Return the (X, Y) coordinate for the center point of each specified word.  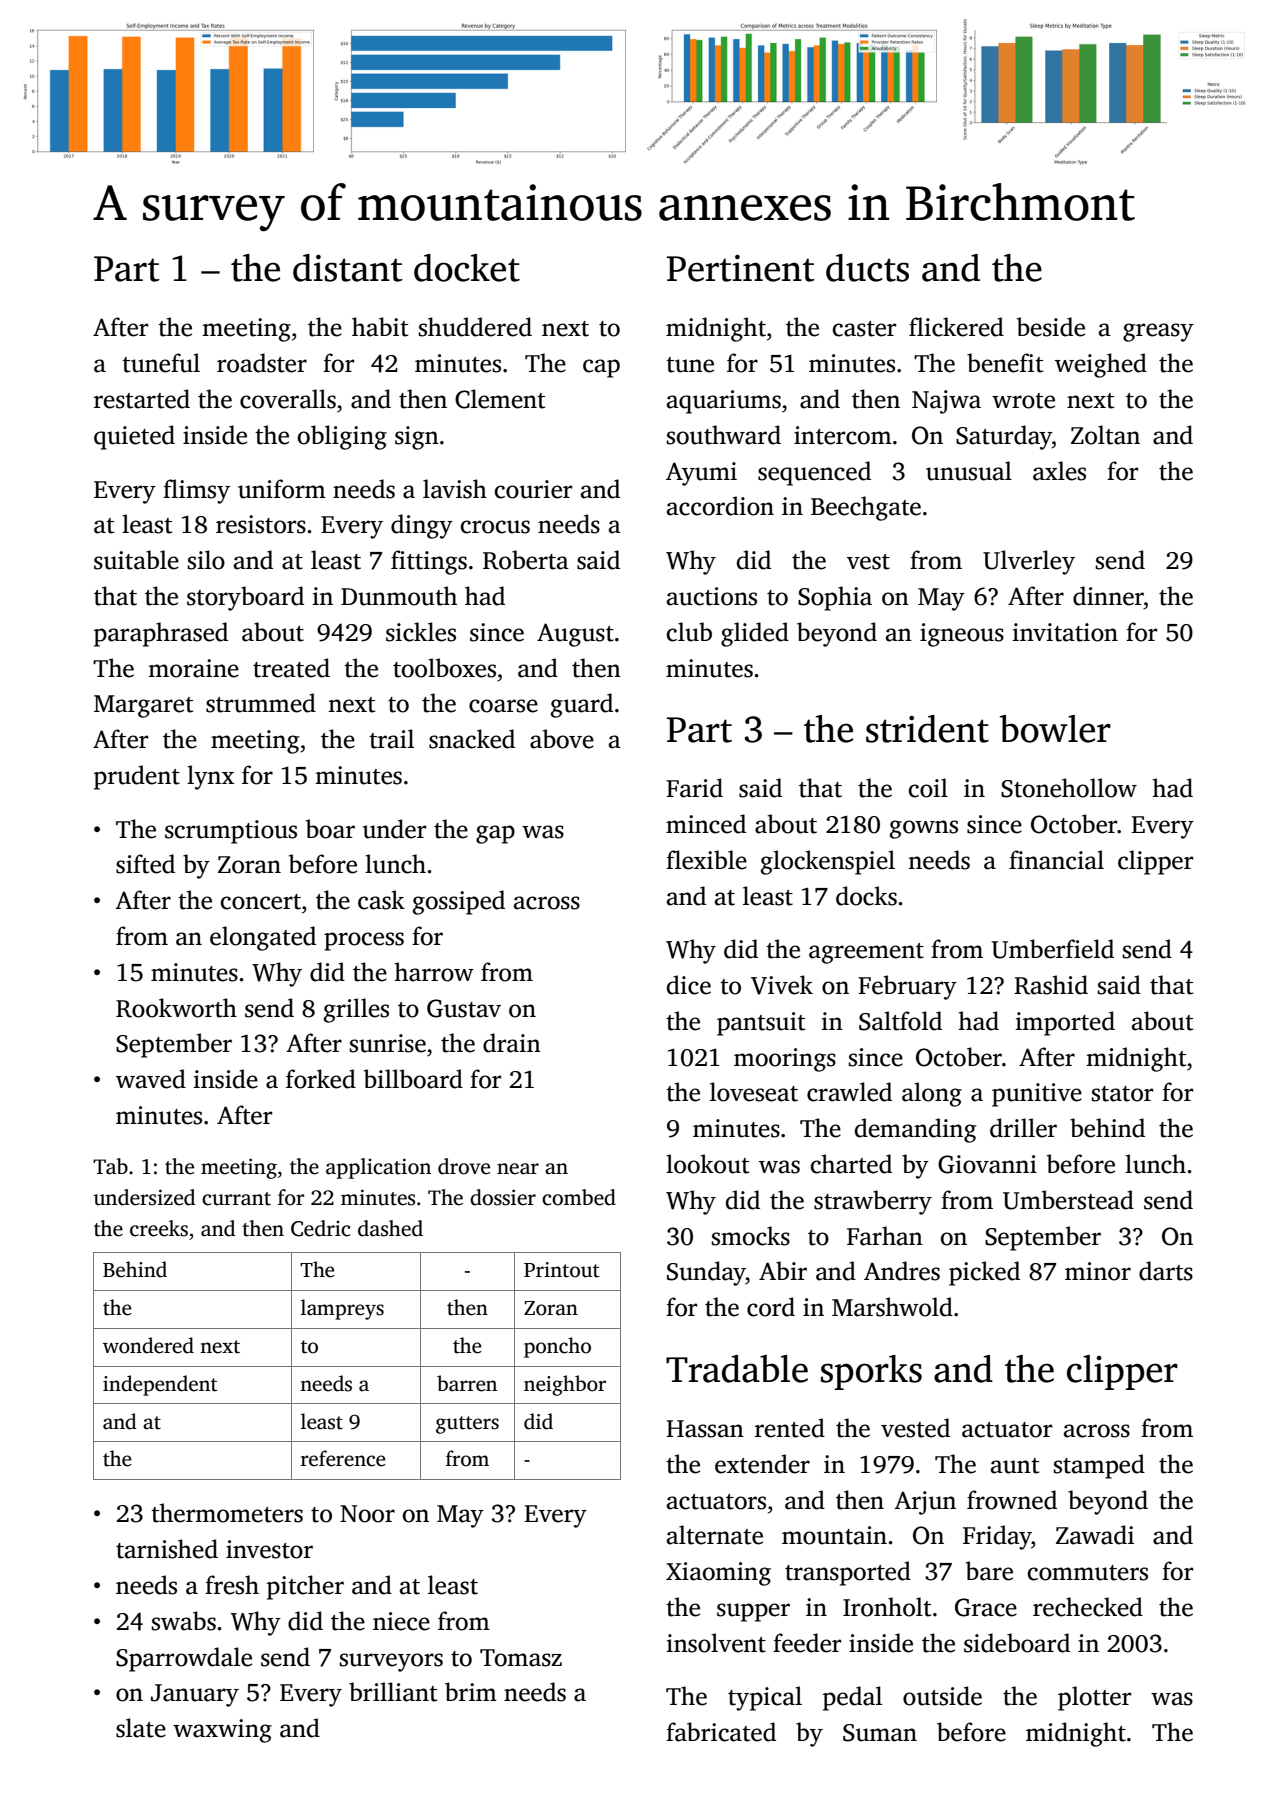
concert (261, 902)
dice (689, 985)
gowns (924, 829)
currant (236, 1199)
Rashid (1051, 985)
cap (601, 368)
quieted (134, 437)
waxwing (222, 1731)
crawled (849, 1092)
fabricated (721, 1732)
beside (1051, 327)
